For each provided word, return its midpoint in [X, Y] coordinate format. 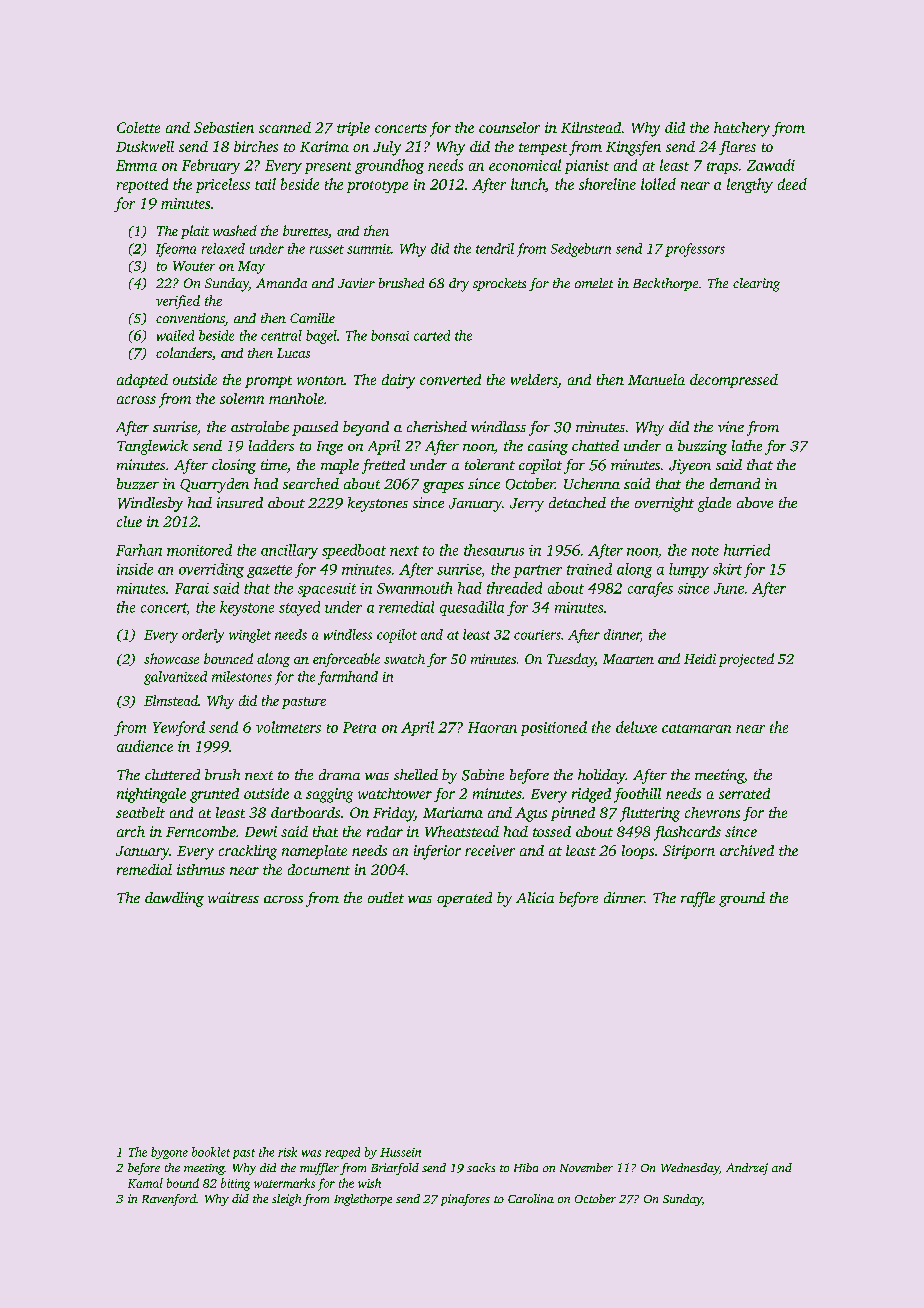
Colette [138, 127]
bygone [169, 1153]
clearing [756, 285]
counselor [509, 127]
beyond [366, 428]
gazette [269, 571]
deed [792, 184]
